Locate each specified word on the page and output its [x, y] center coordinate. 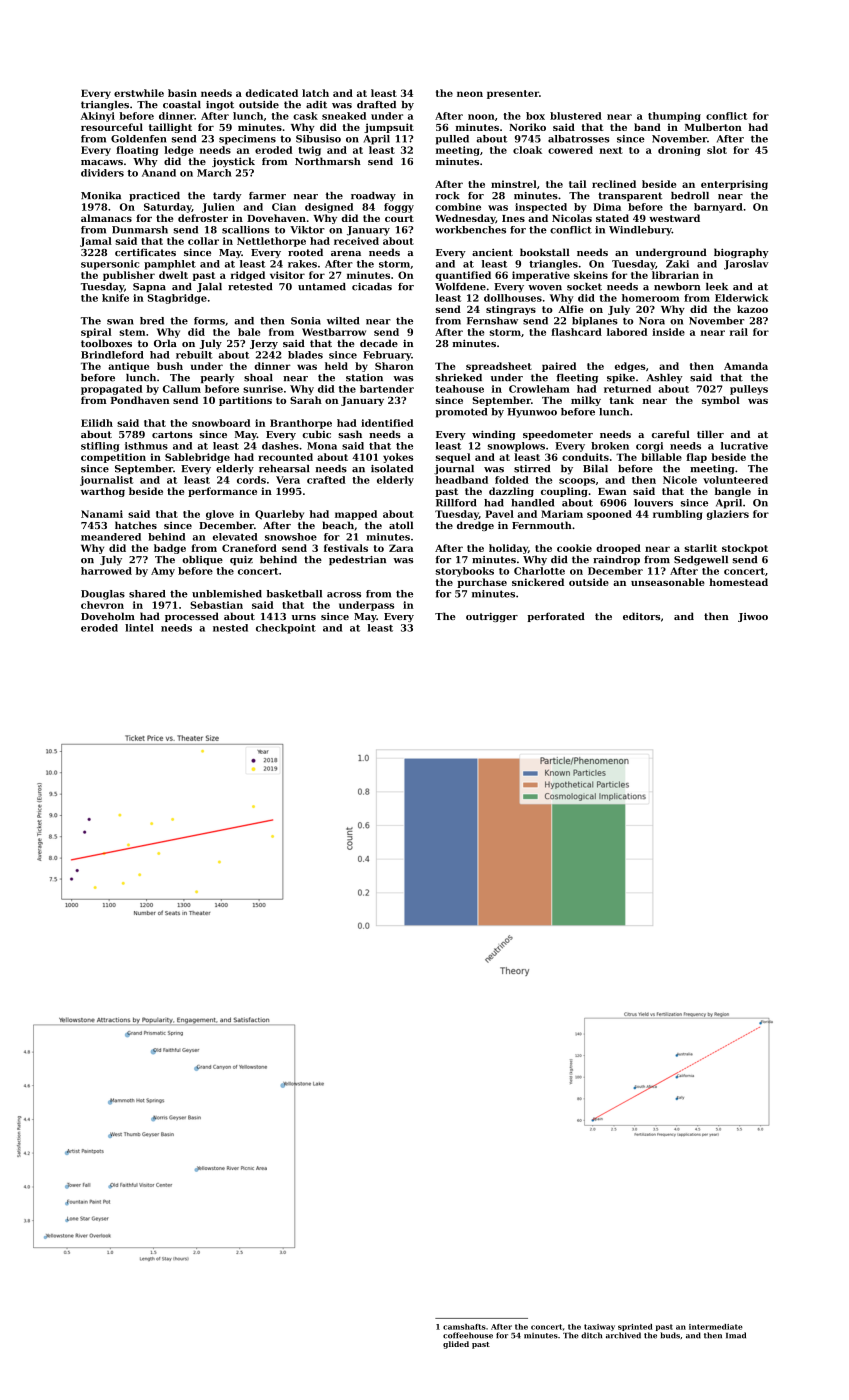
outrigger [492, 617]
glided [456, 1345]
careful [671, 434]
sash [350, 434]
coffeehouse [468, 1335]
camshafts [464, 1327]
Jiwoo [753, 617]
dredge [475, 526]
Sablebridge [197, 458]
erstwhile [139, 93]
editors [641, 616]
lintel [139, 628]
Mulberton [713, 127]
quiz [241, 560]
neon [470, 94]
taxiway [599, 1327]
